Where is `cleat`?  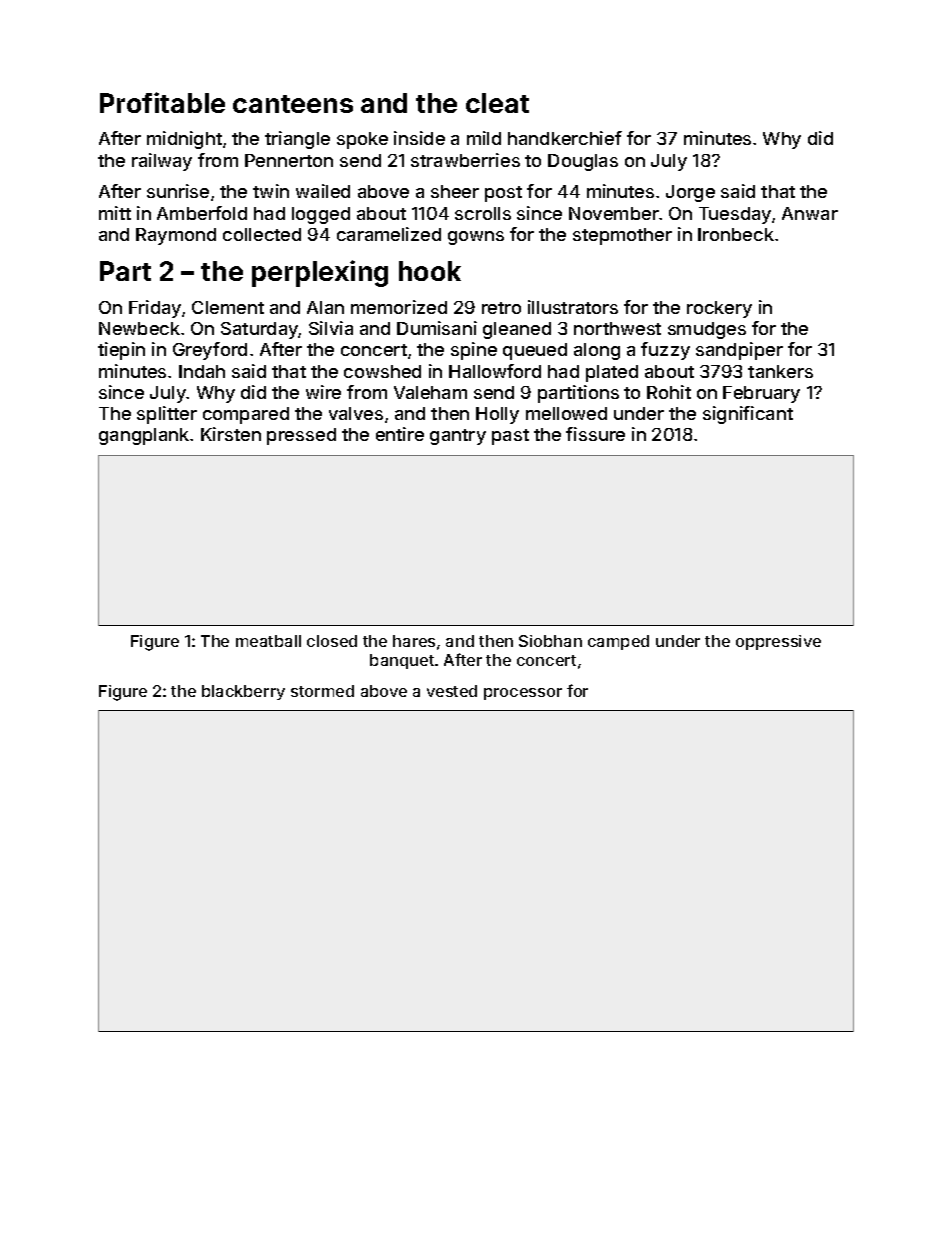
cleat is located at coordinates (497, 103).
